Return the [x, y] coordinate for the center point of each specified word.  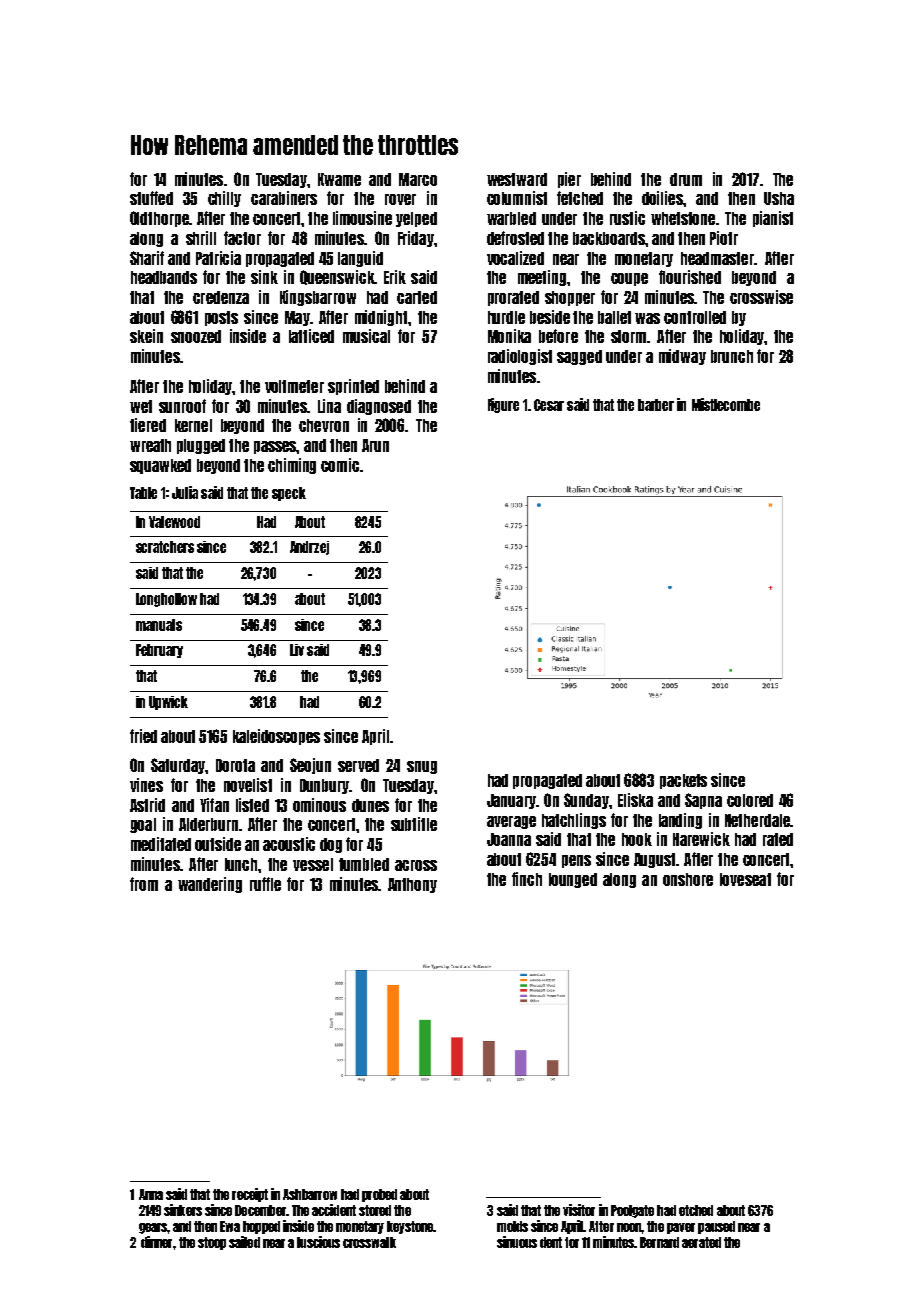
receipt [250, 1195]
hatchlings [574, 821]
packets [683, 781]
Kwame [339, 179]
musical [366, 336]
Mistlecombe [726, 404]
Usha [779, 198]
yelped [416, 219]
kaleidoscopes [276, 737]
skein [146, 336]
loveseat [745, 879]
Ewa [230, 1226]
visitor [579, 1210]
